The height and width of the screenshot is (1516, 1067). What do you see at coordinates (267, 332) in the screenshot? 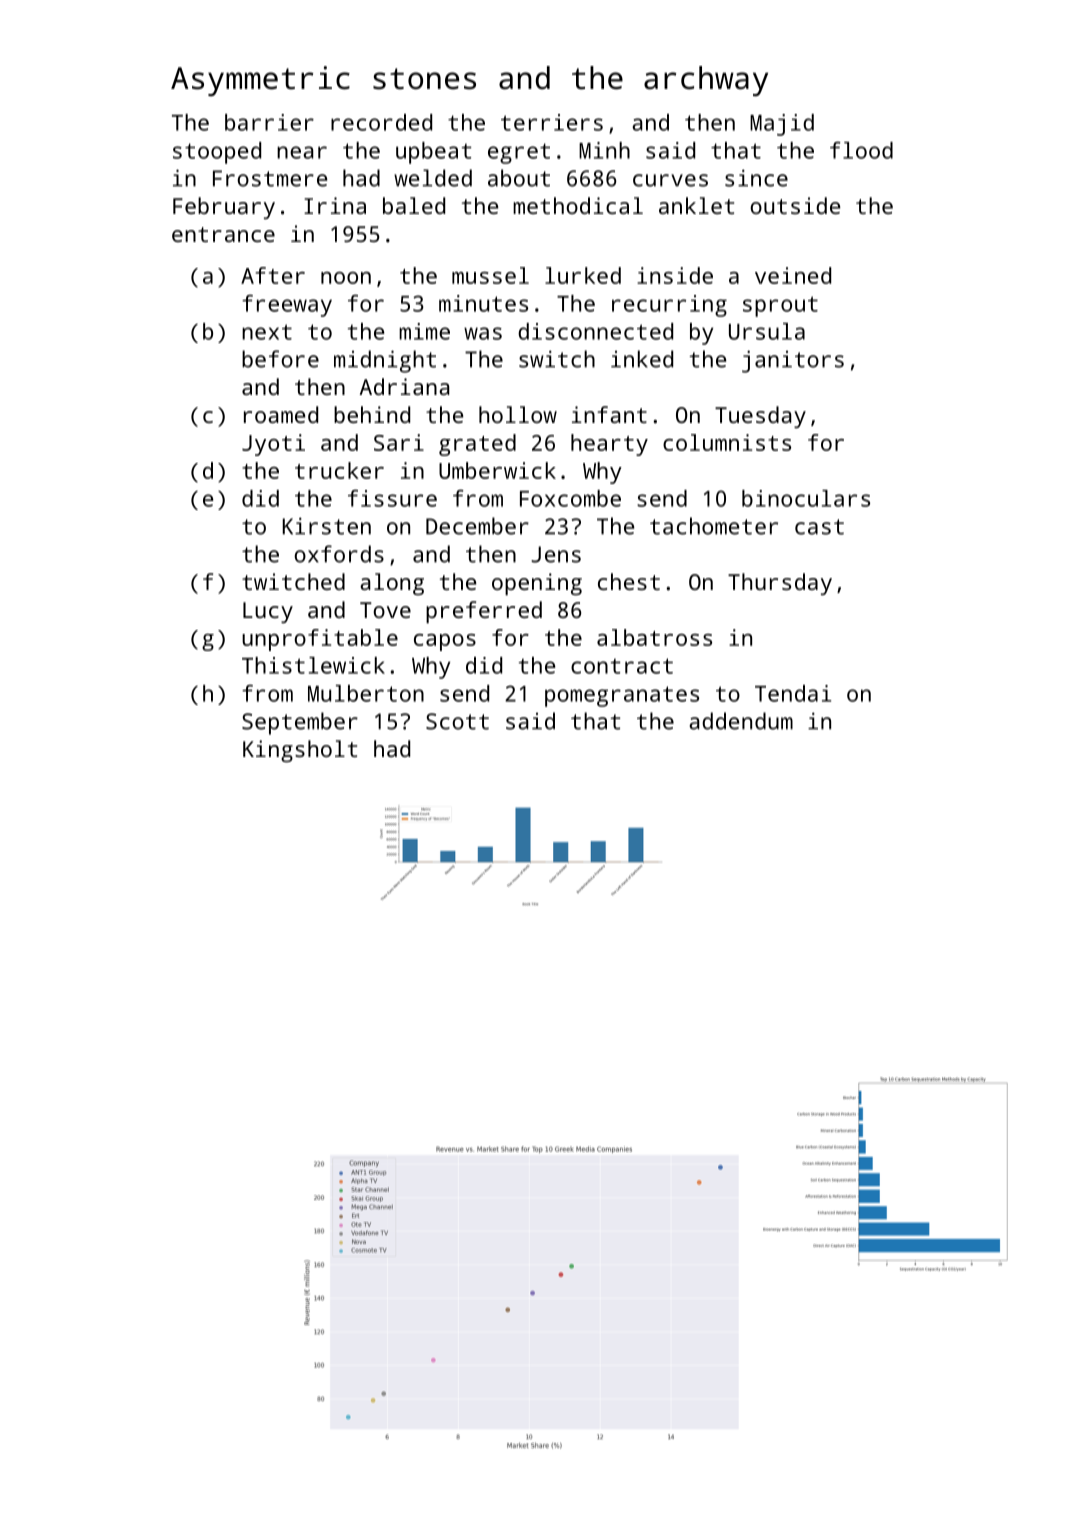
I see `next` at bounding box center [267, 332].
